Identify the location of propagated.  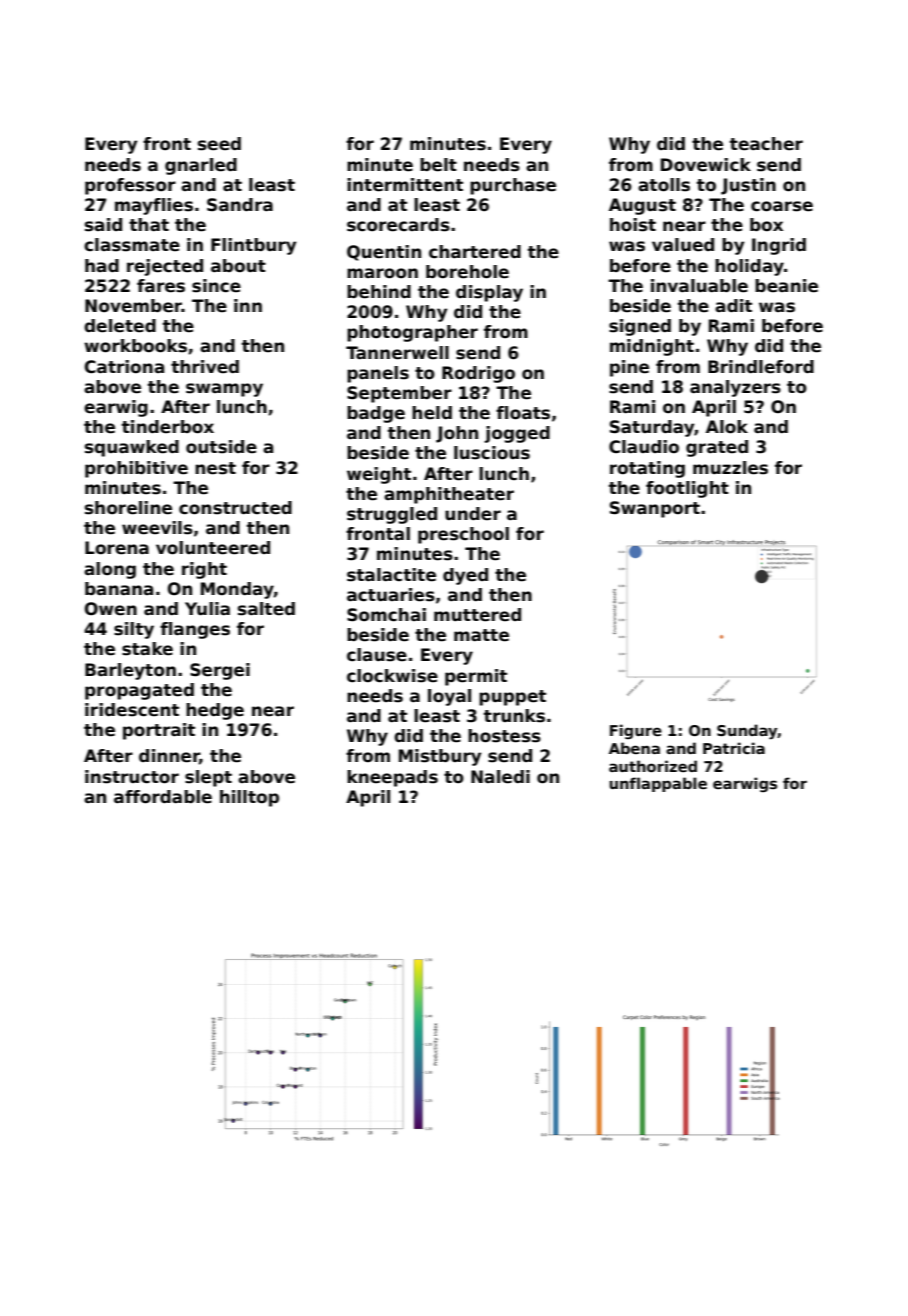
(139, 691).
